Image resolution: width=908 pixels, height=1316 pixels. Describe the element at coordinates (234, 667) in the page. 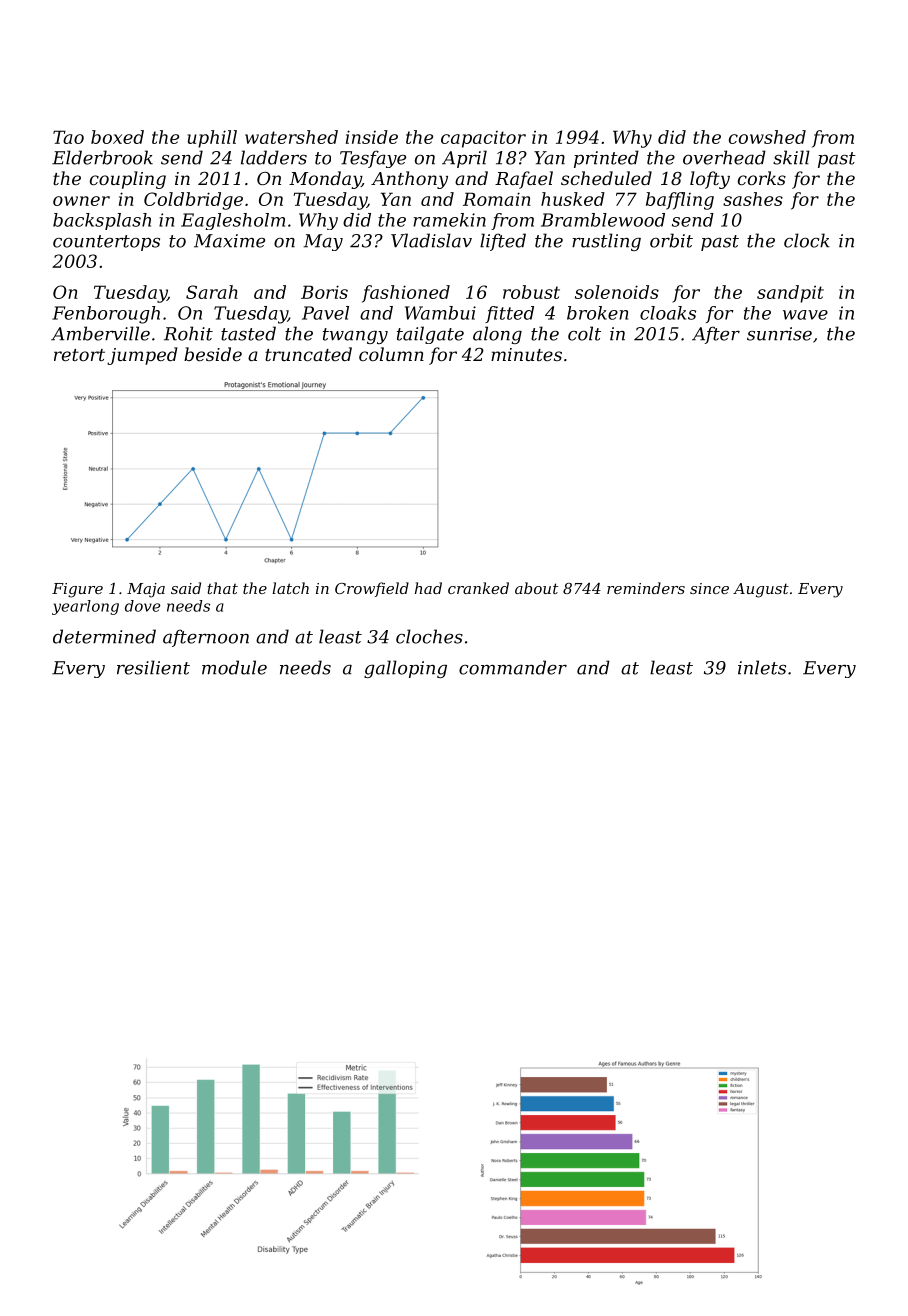

I see `module` at that location.
